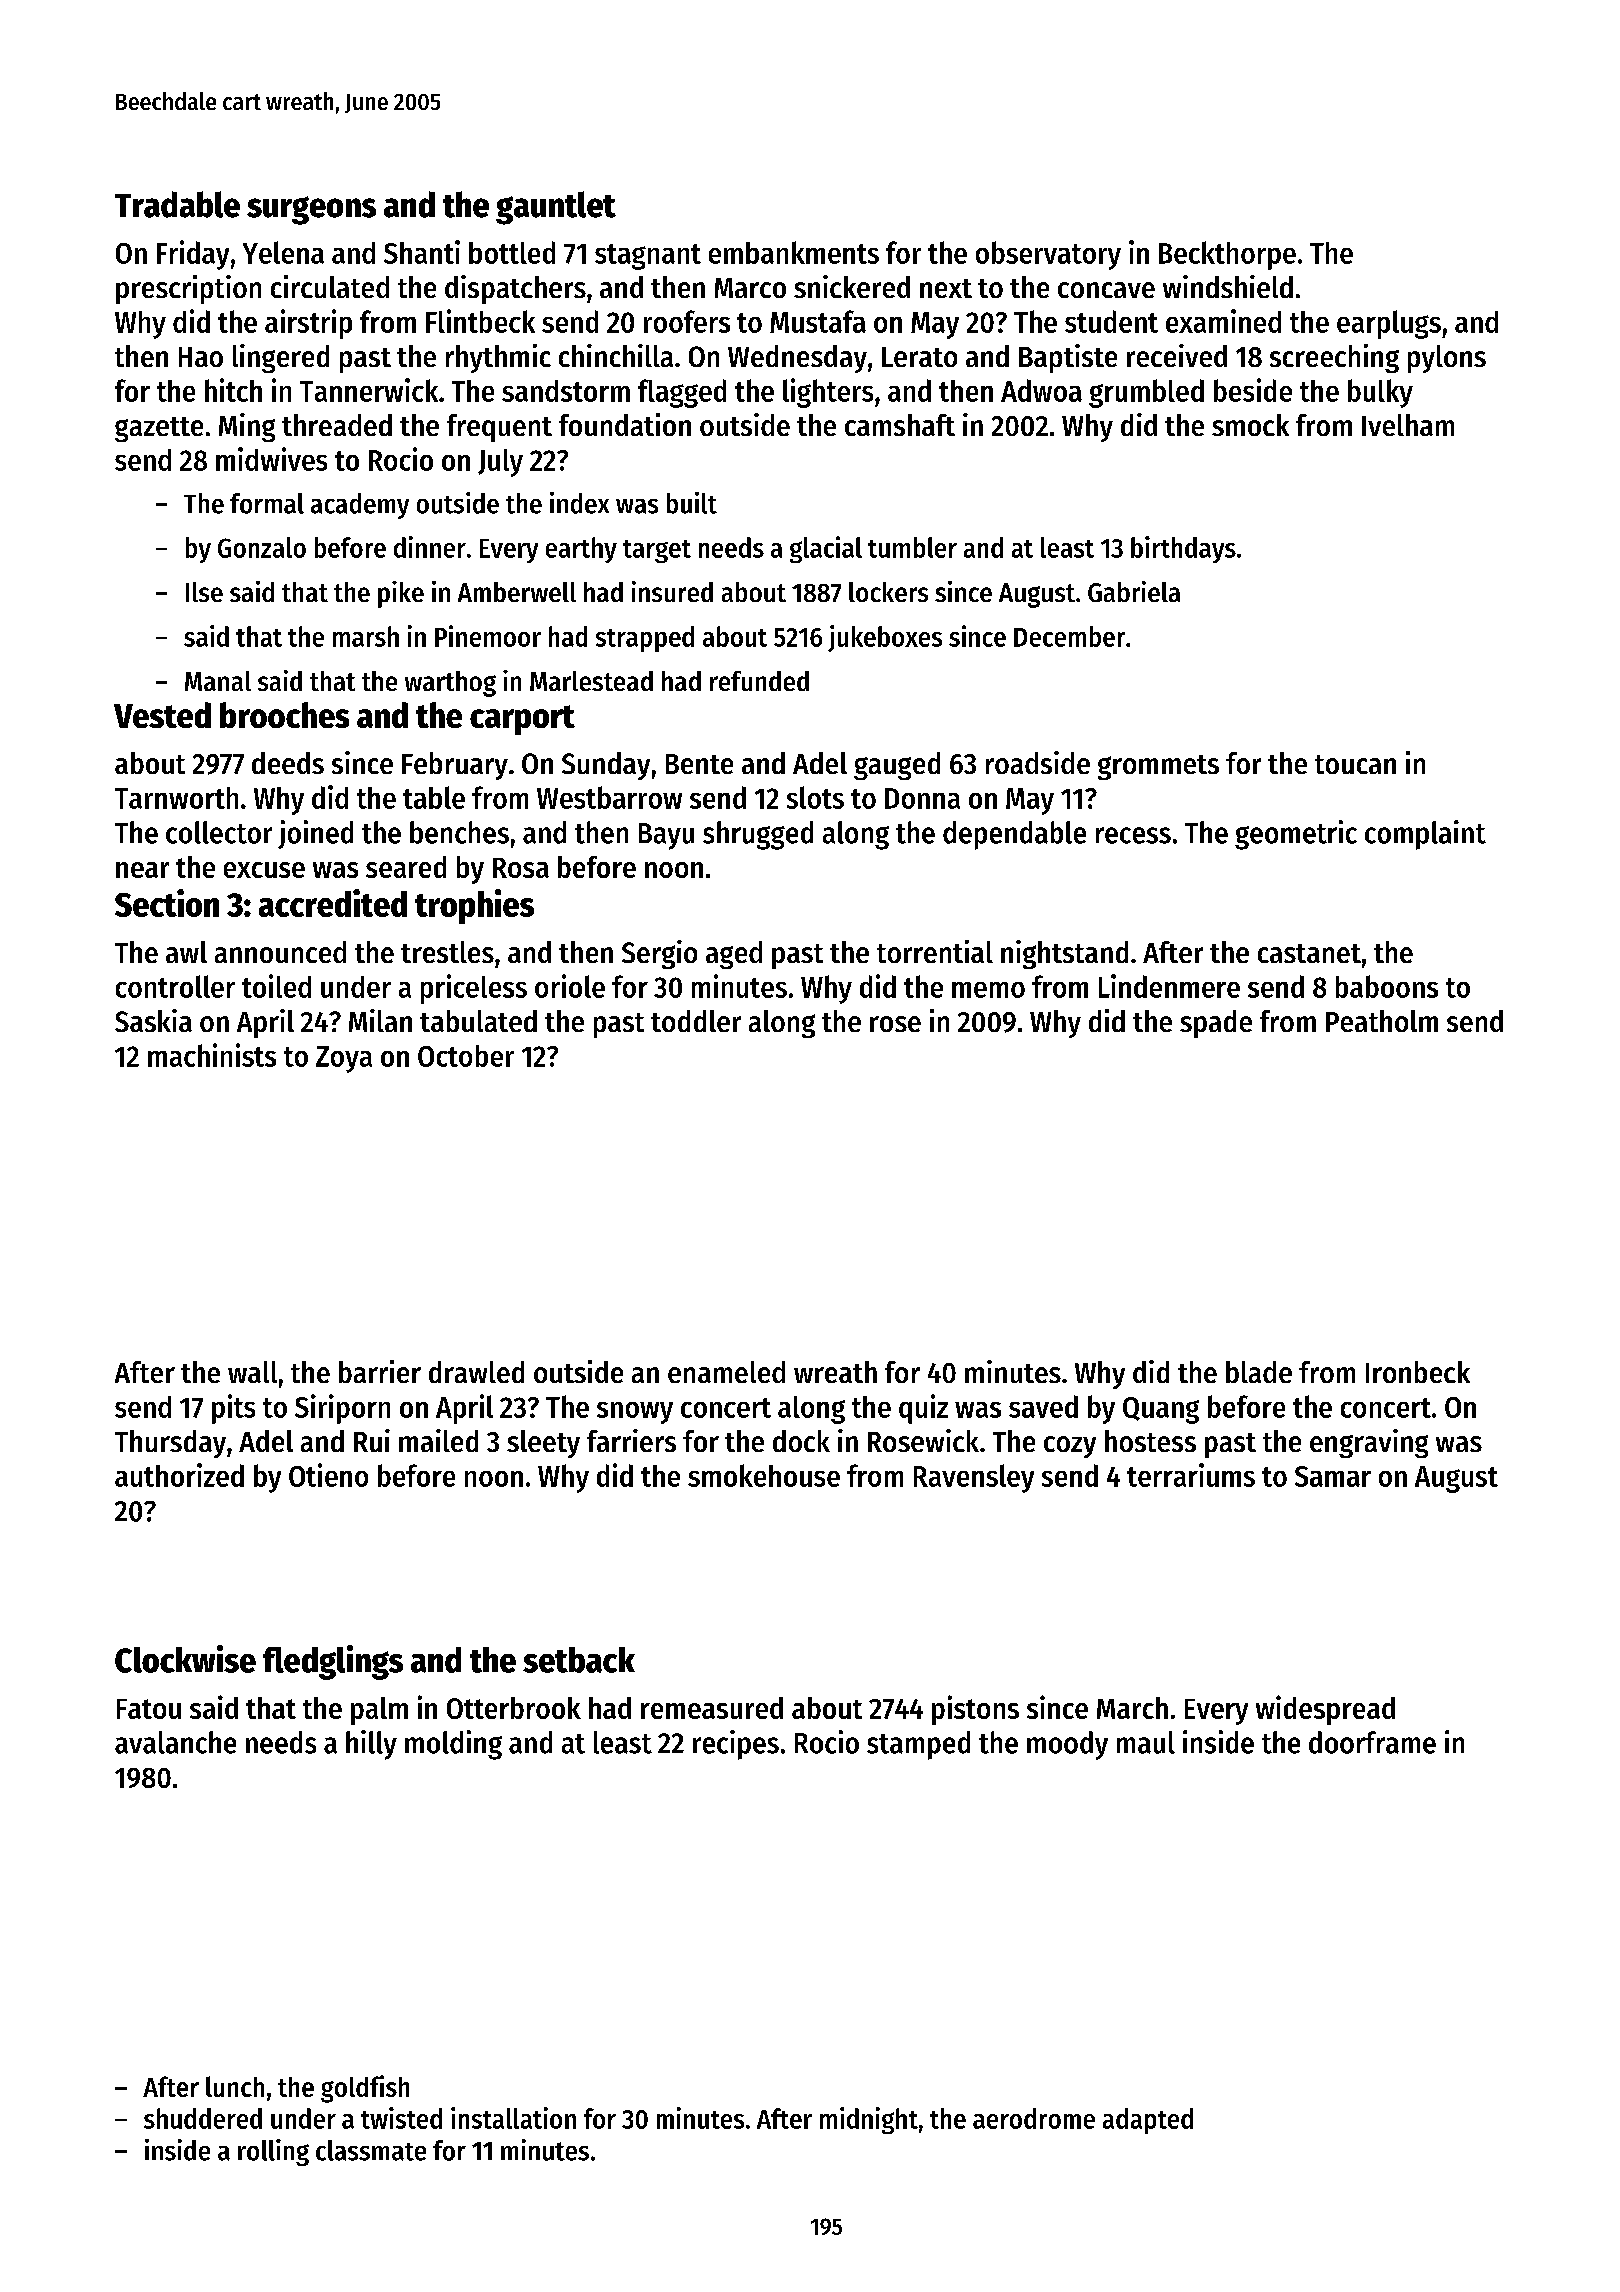  Describe the element at coordinates (311, 210) in the screenshot. I see `surgeons` at that location.
